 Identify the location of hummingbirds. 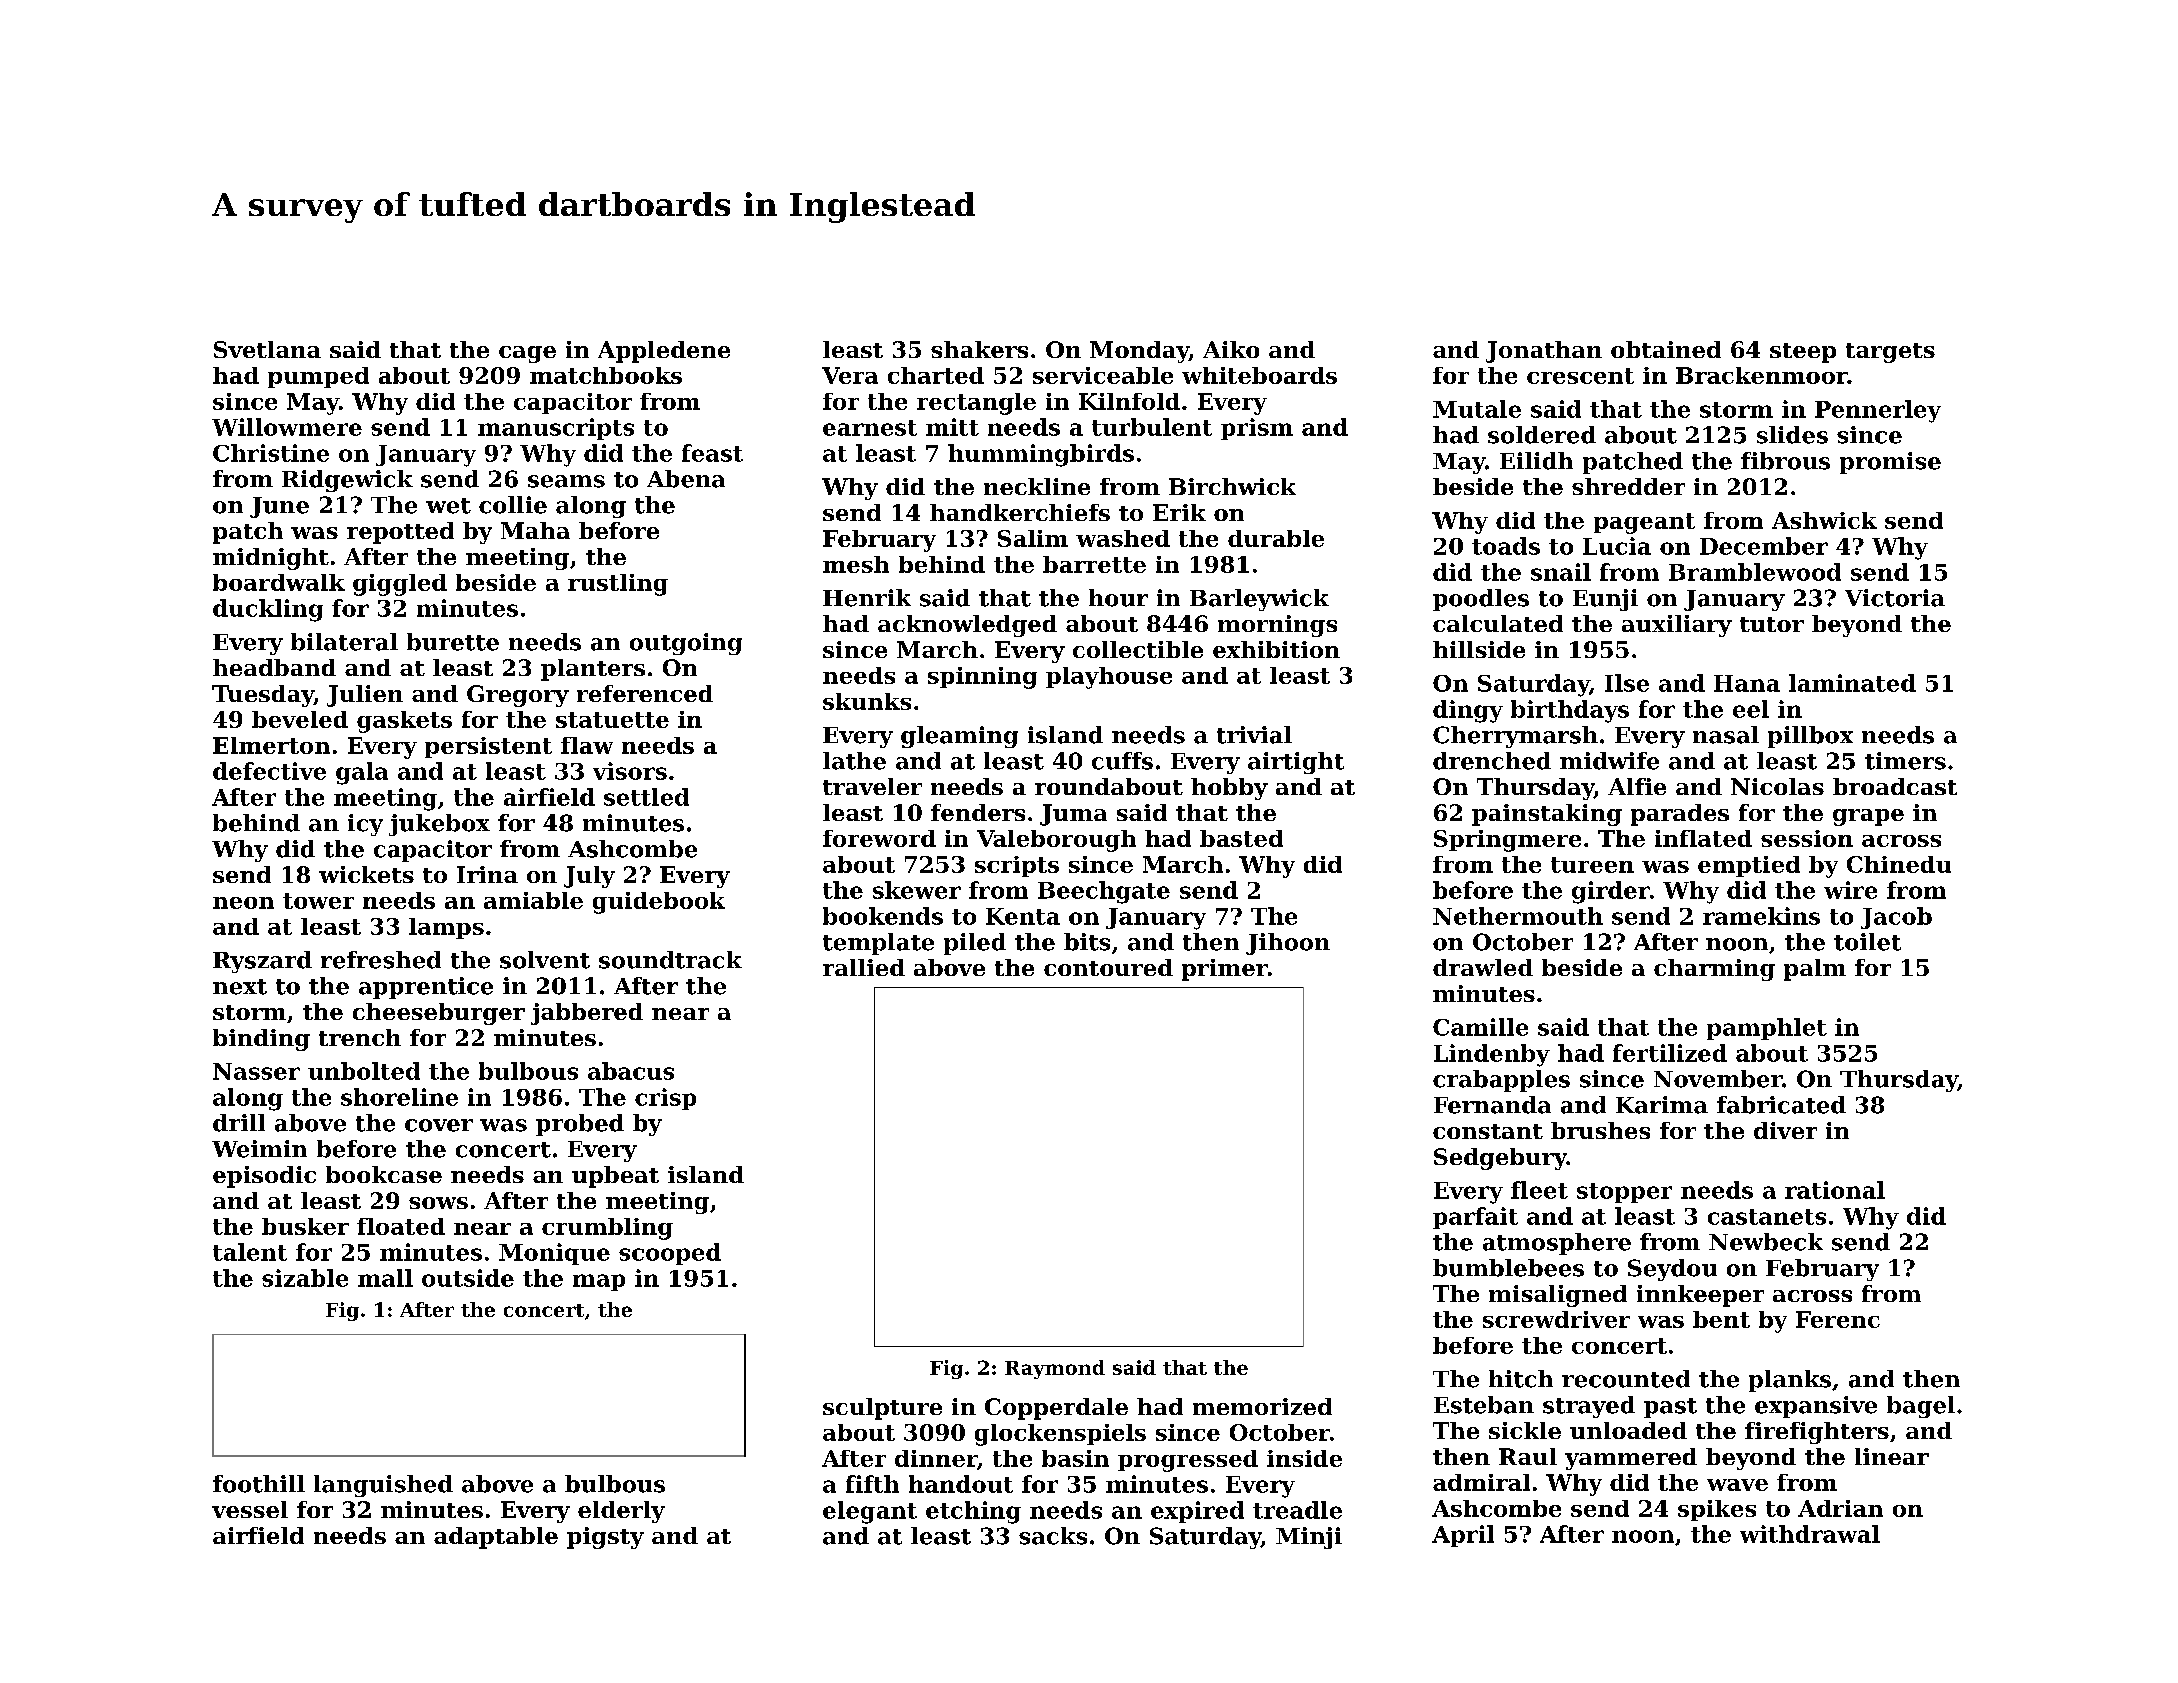
(1041, 455).
